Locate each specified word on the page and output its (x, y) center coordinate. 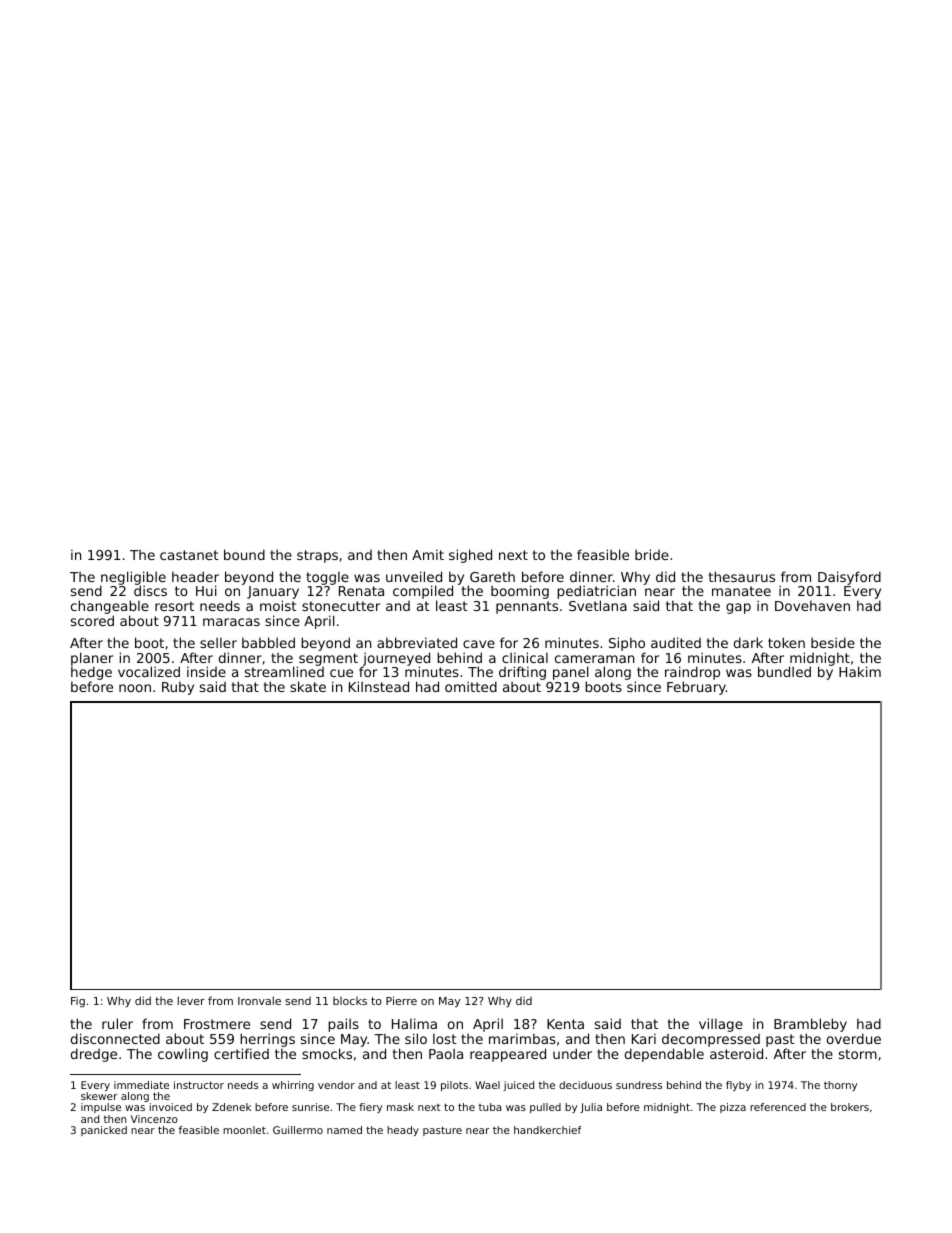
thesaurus (742, 576)
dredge (94, 1055)
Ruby (178, 688)
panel (571, 673)
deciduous (585, 1085)
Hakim (860, 671)
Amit (428, 554)
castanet (189, 555)
